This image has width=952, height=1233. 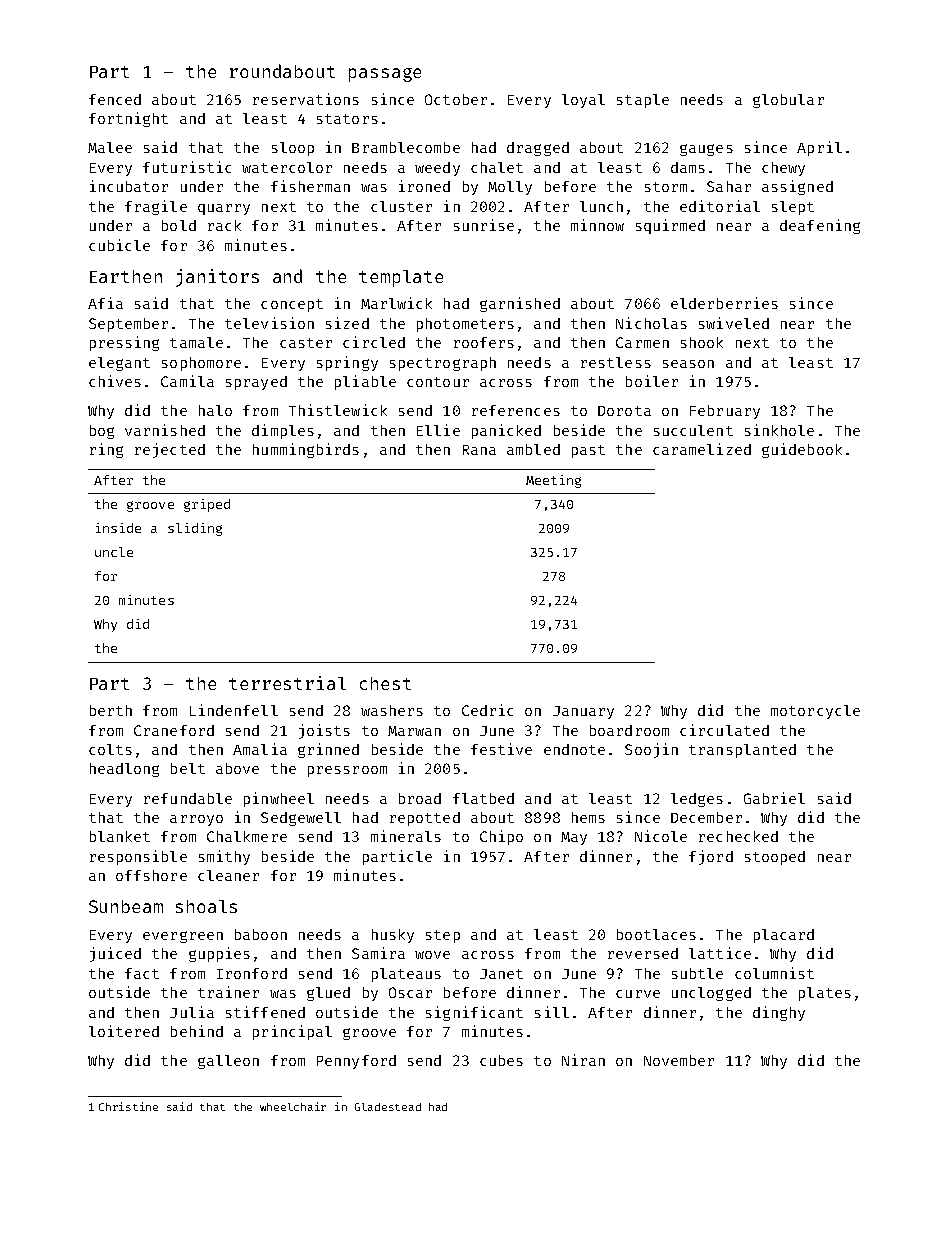 What do you see at coordinates (788, 101) in the image?
I see `globular` at bounding box center [788, 101].
